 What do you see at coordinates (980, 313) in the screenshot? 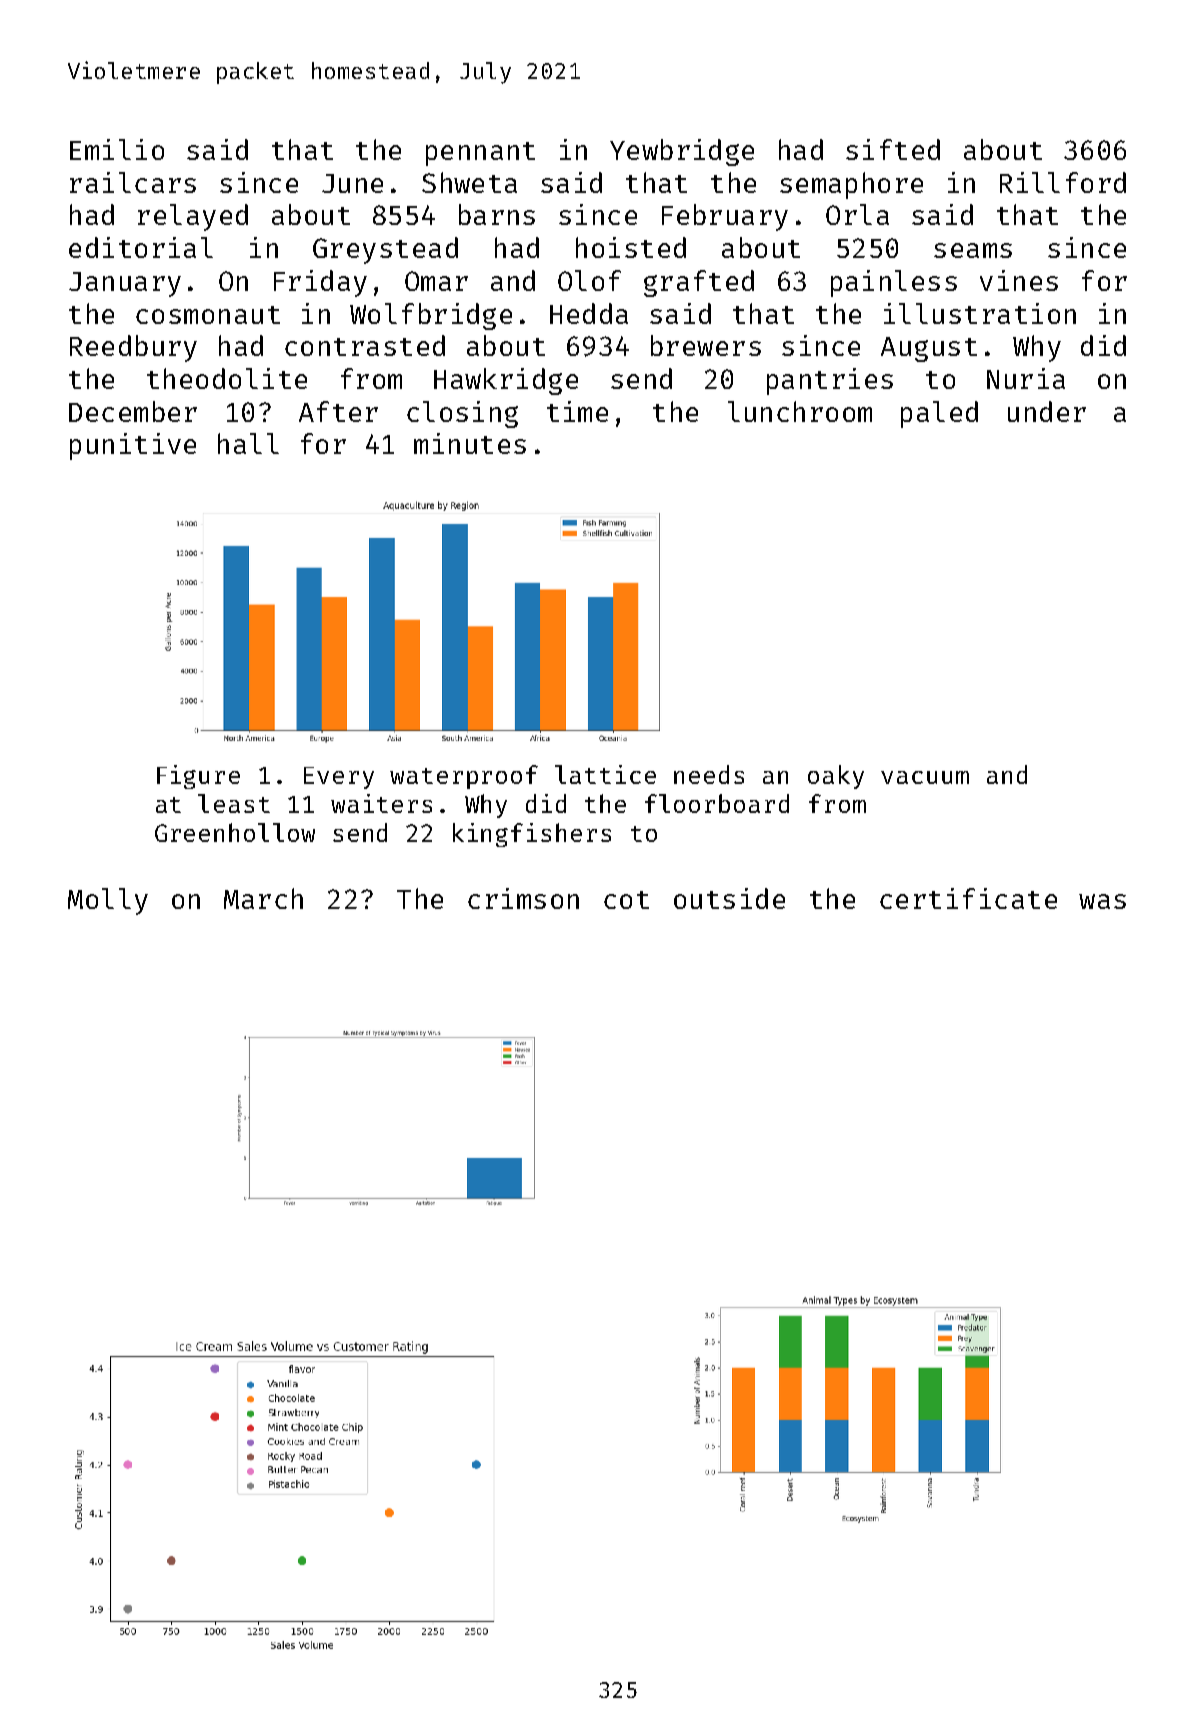
I see `illustration` at bounding box center [980, 313].
